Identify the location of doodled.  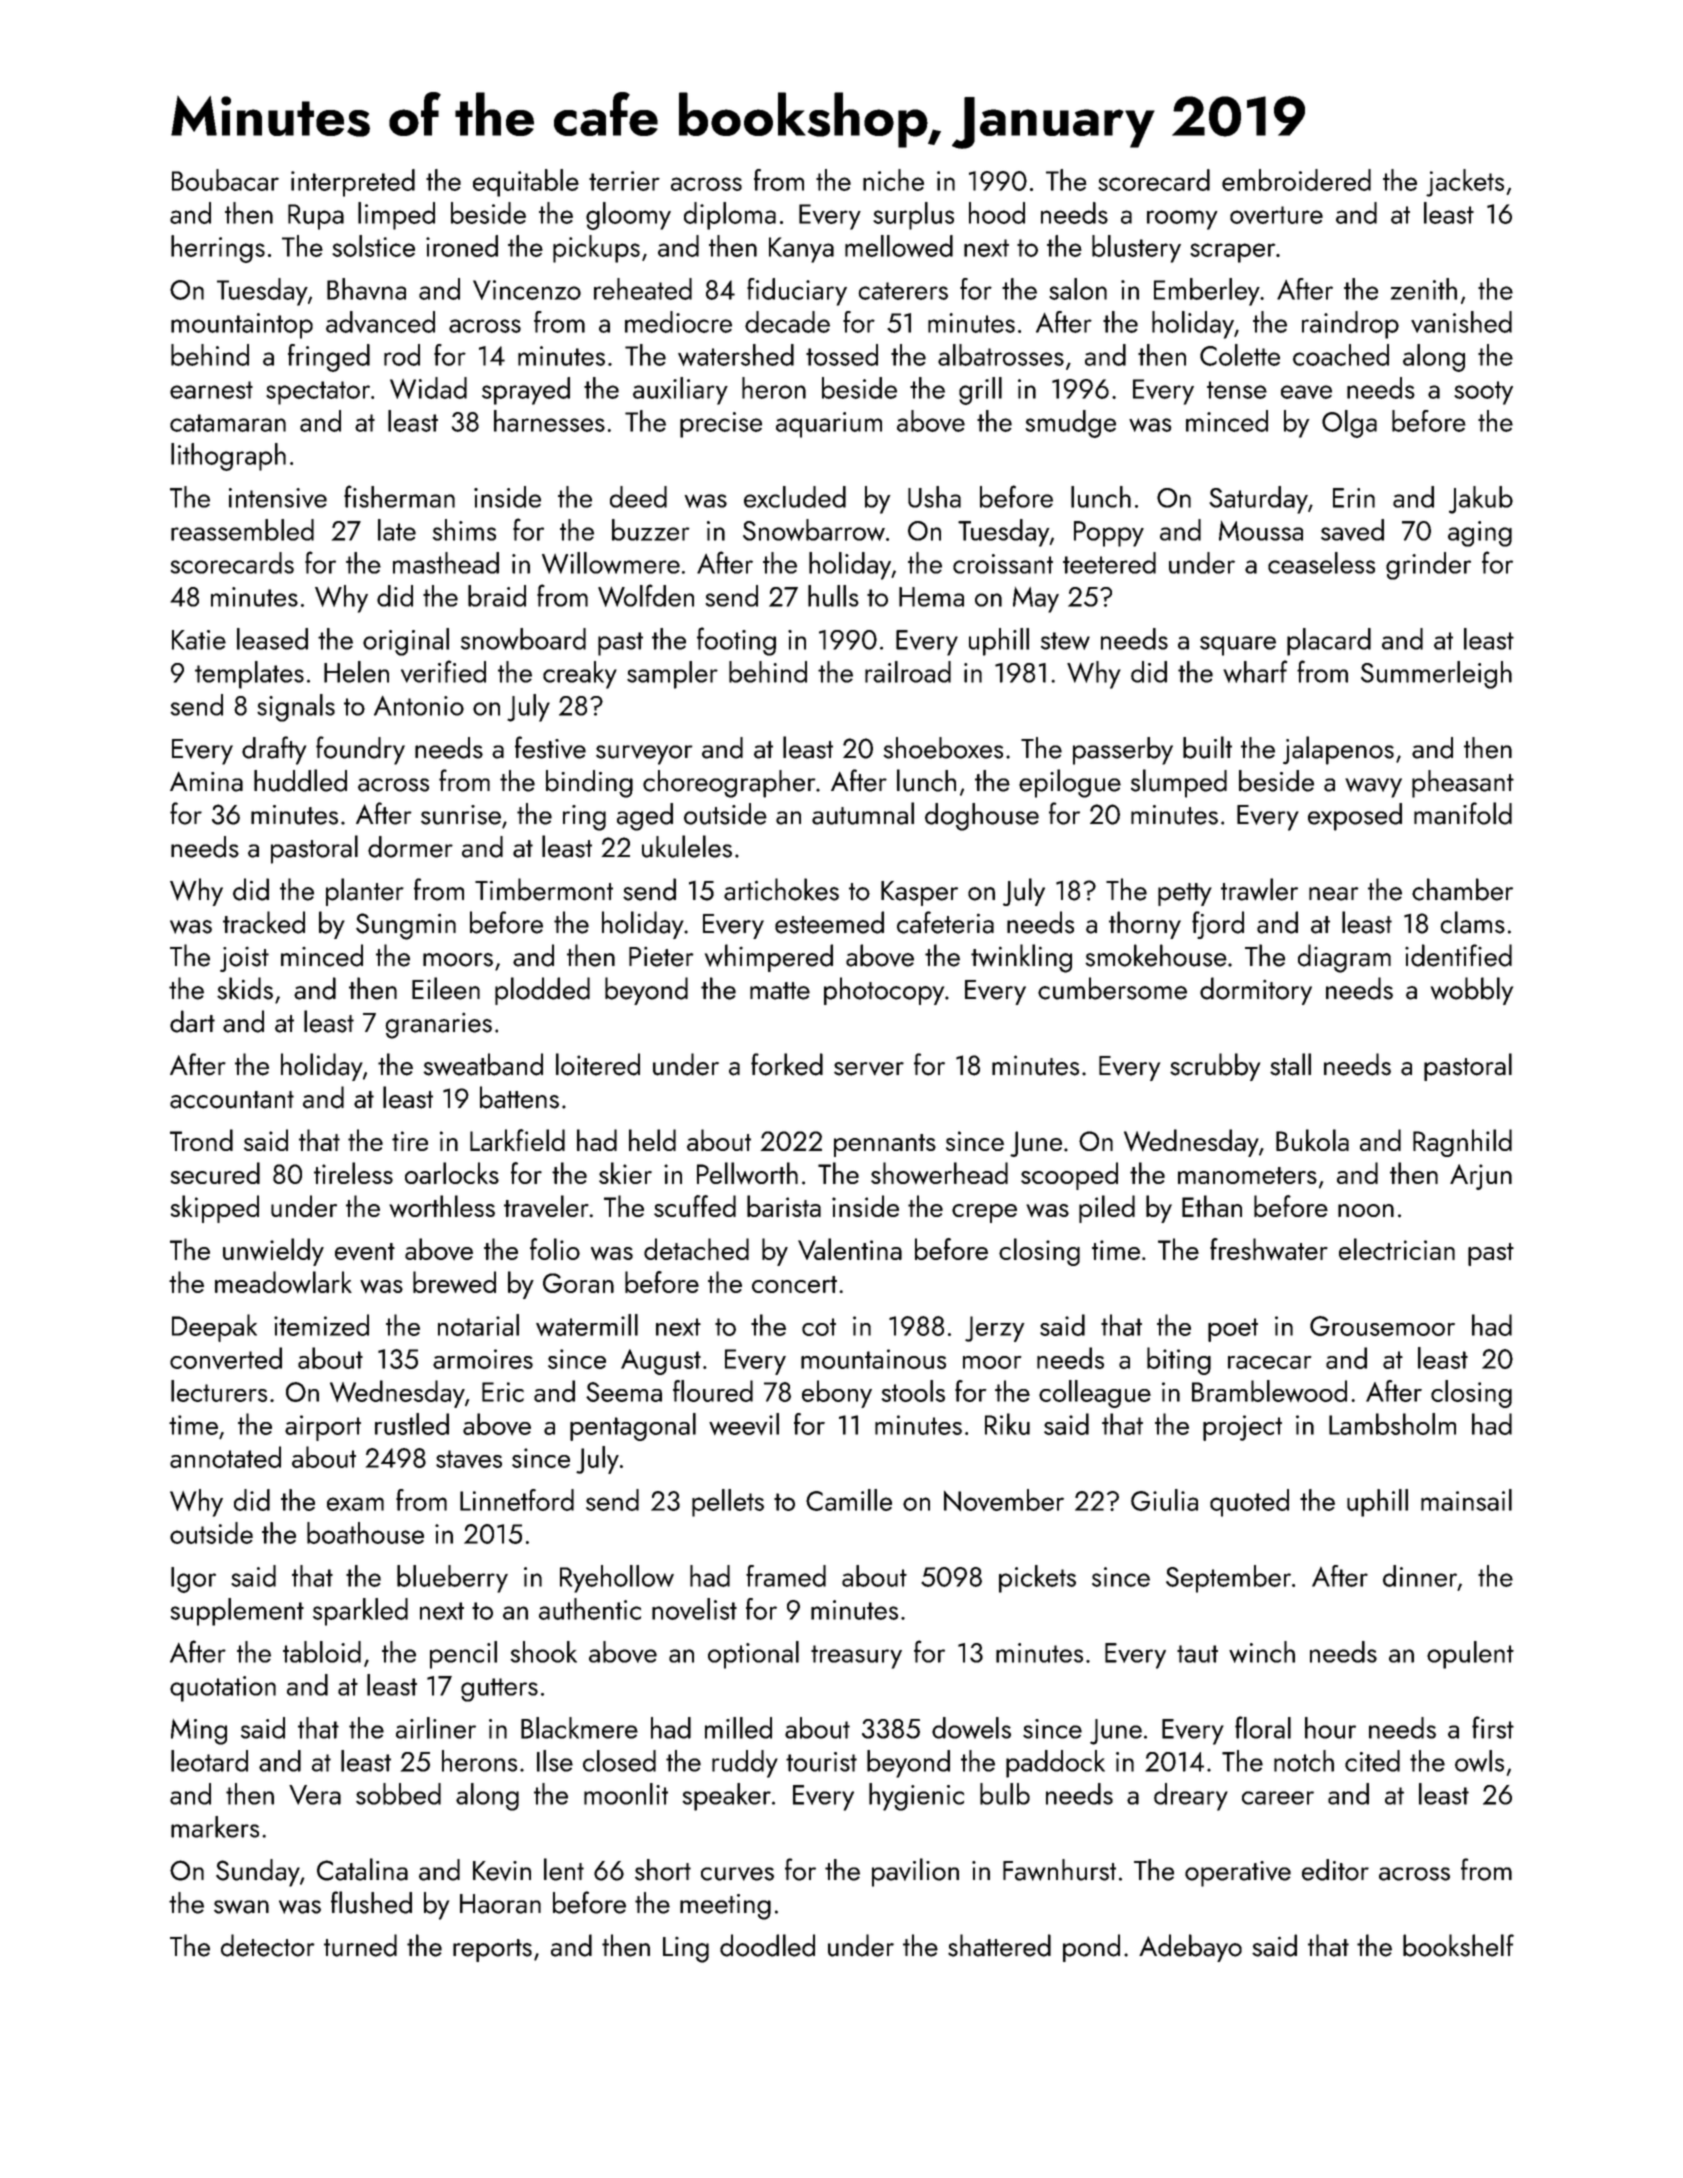
(767, 1945).
